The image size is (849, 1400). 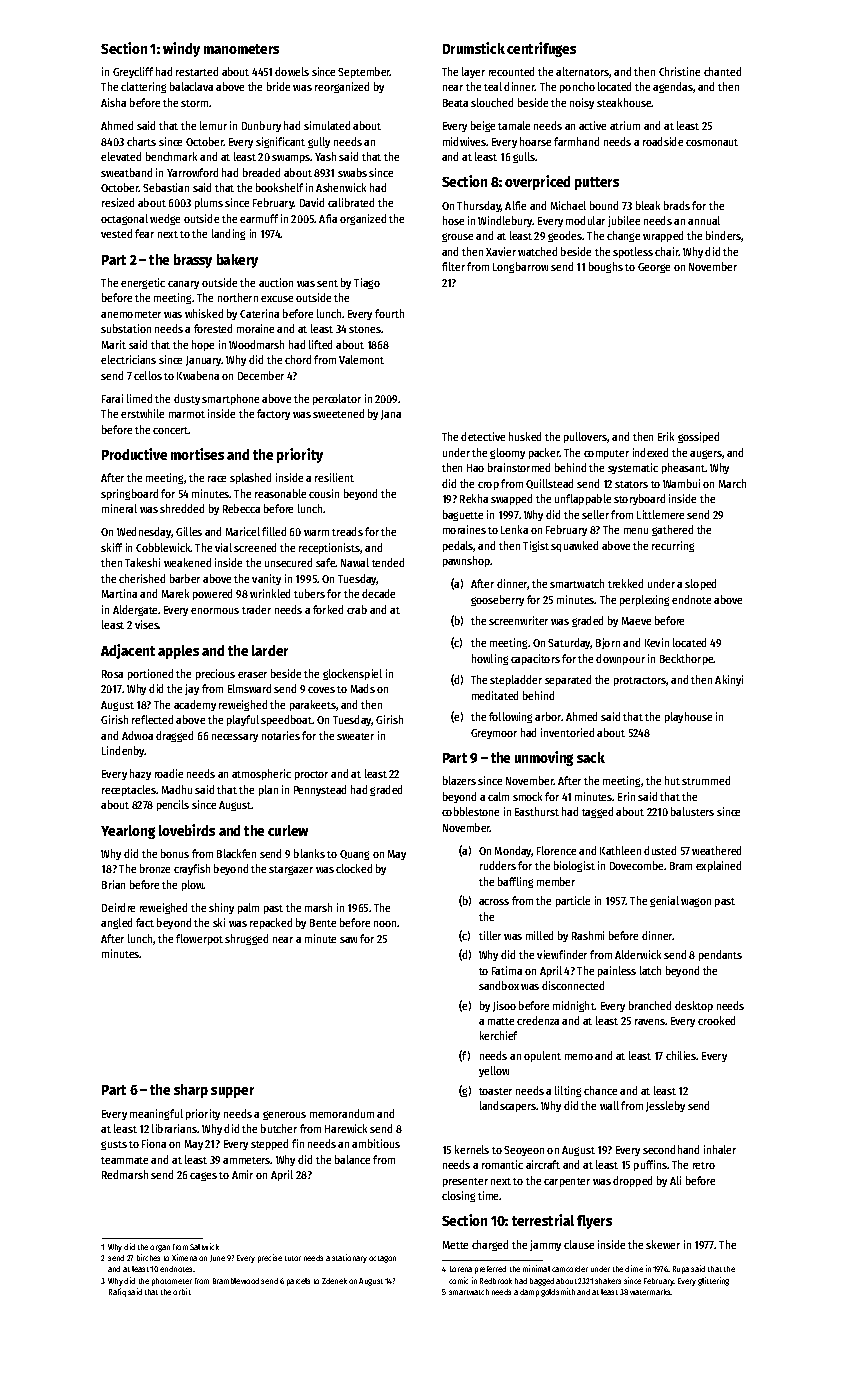 What do you see at coordinates (182, 1291) in the image?
I see `orbit` at bounding box center [182, 1291].
